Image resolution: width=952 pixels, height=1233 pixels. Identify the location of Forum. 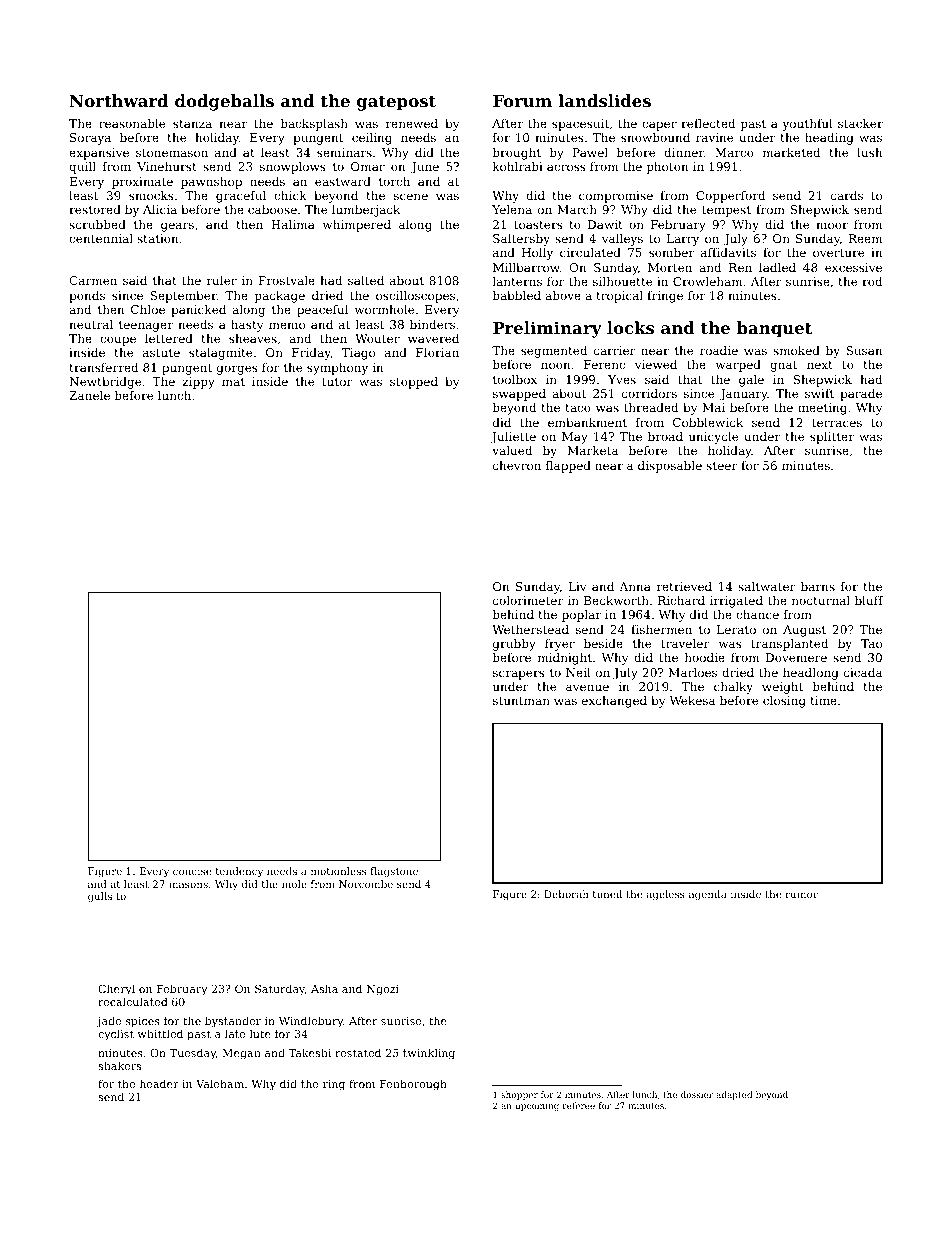
(522, 101).
